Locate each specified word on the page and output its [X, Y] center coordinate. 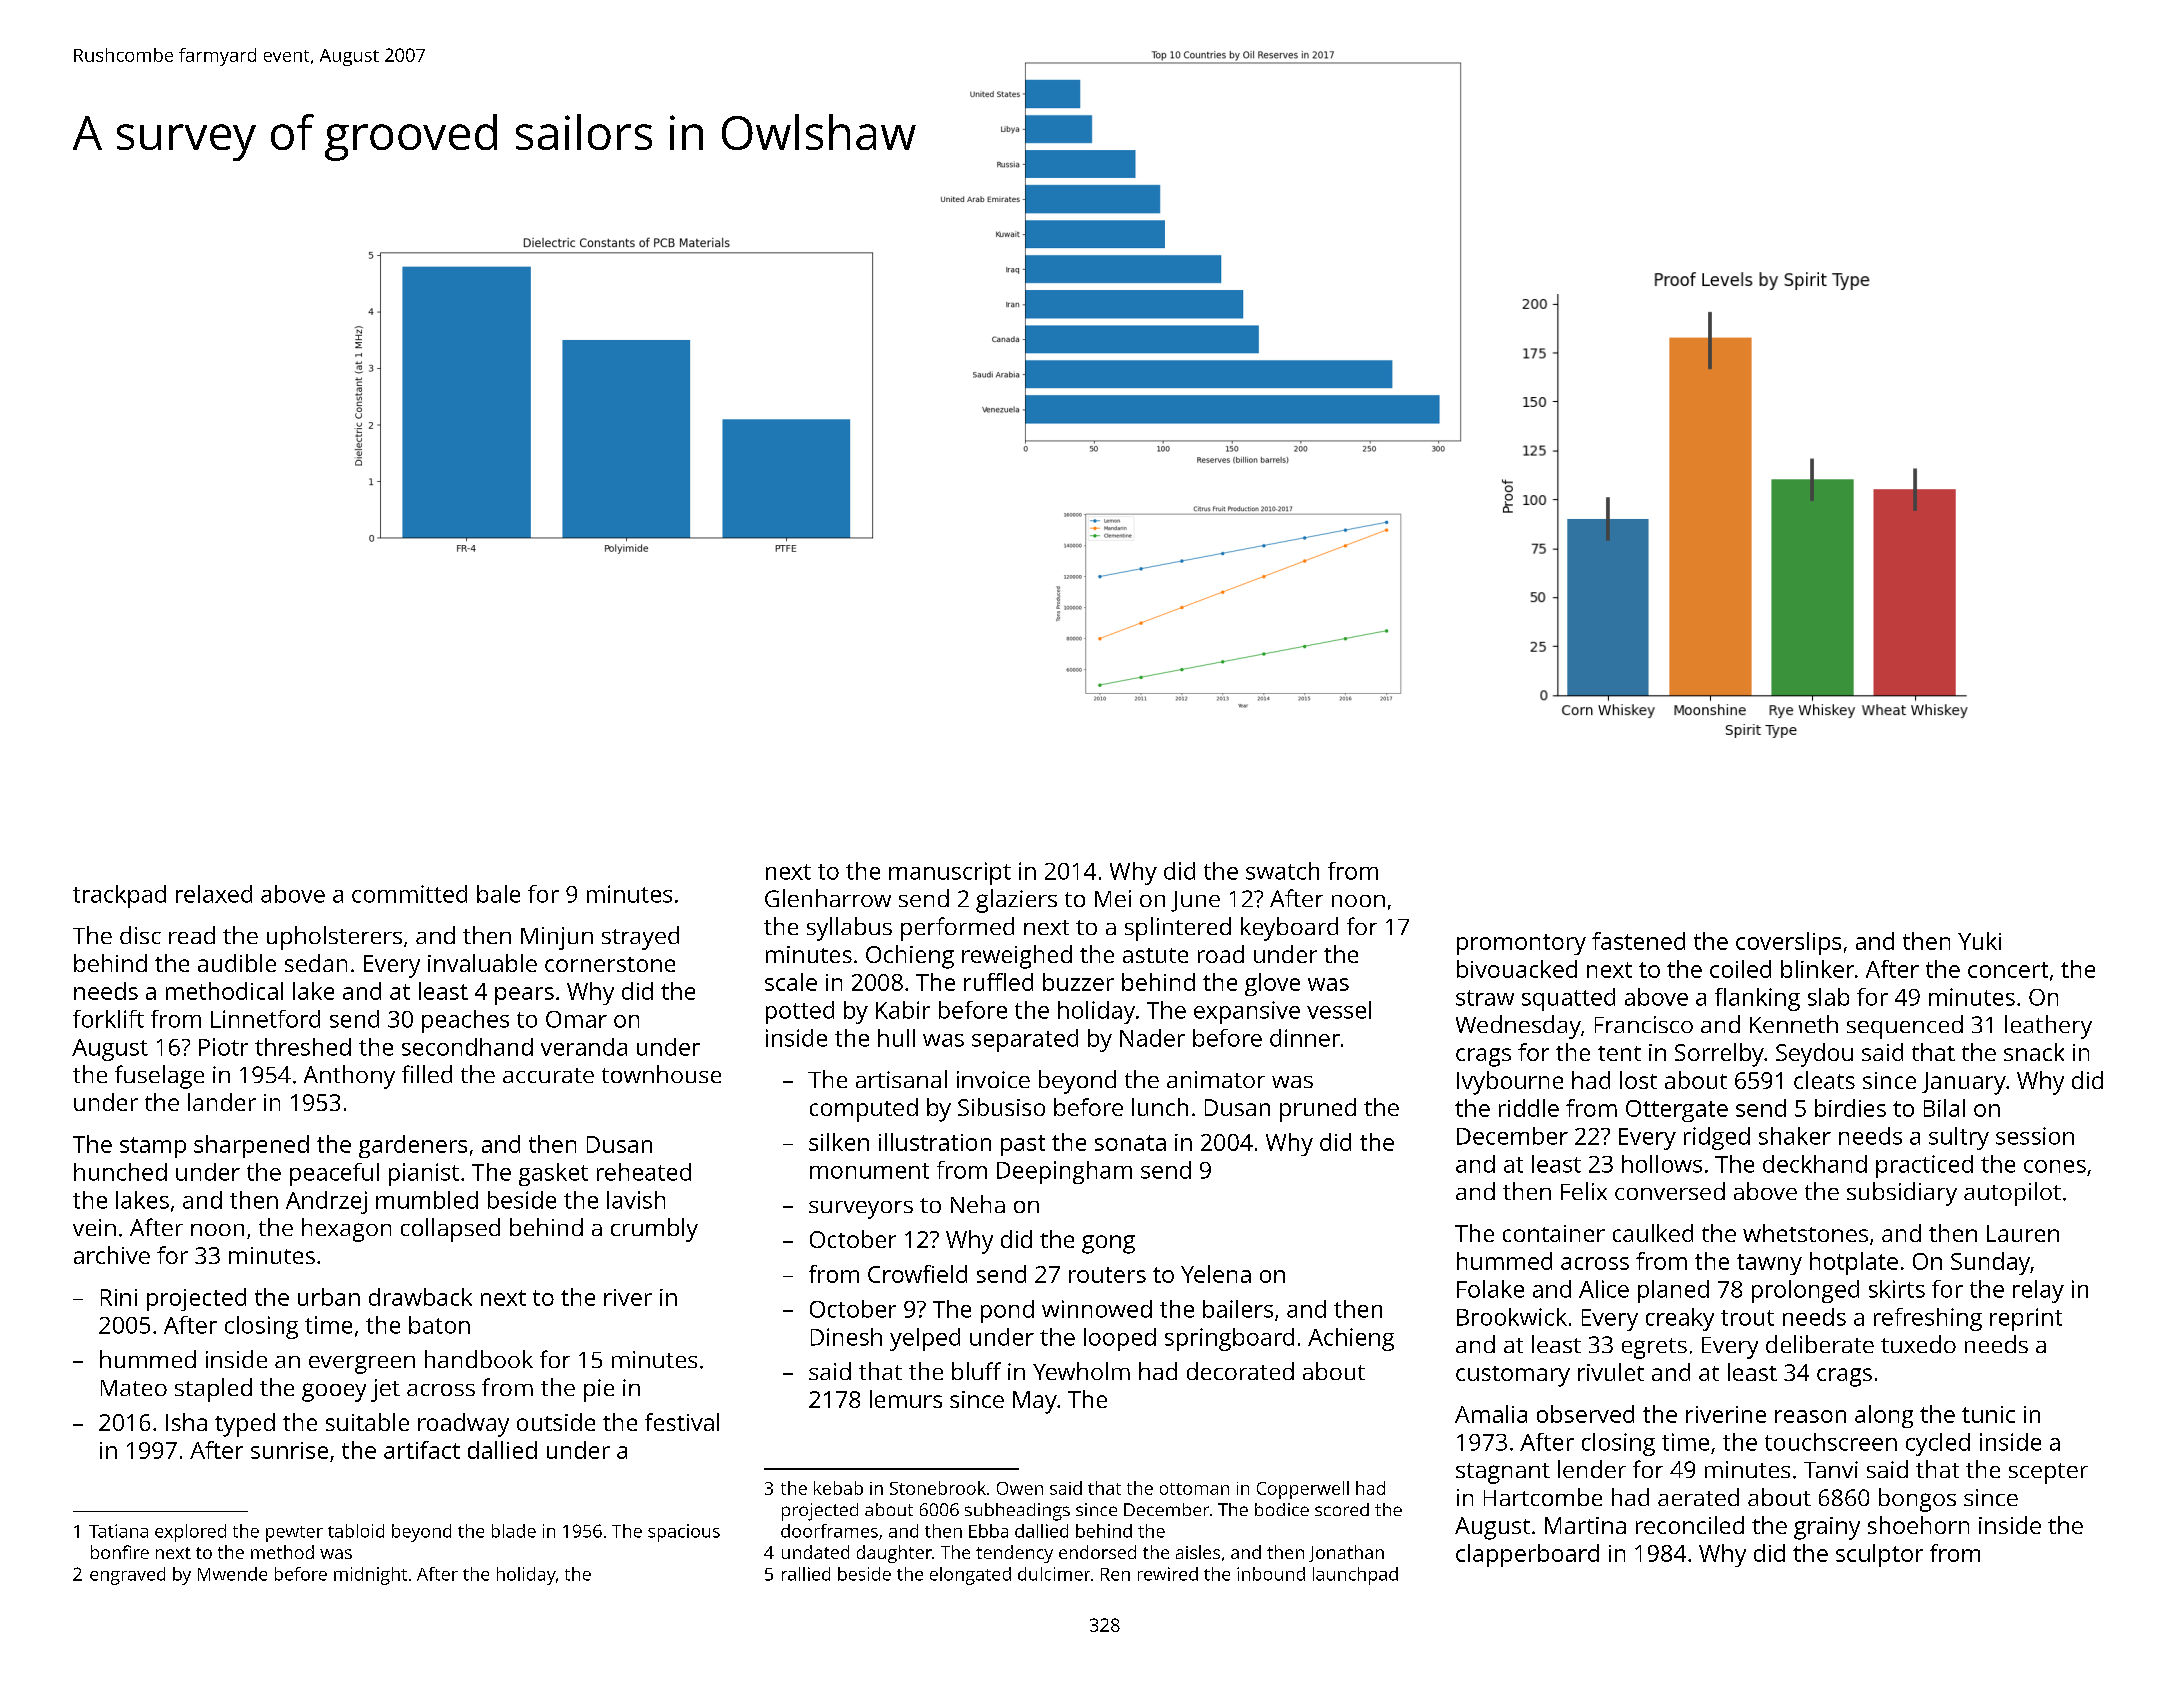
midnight [370, 1576]
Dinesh [846, 1337]
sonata [1130, 1143]
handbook [479, 1359]
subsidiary [1902, 1194]
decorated [1240, 1371]
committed [409, 894]
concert [2008, 970]
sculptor [1879, 1555]
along [1884, 1416]
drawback [420, 1297]
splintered [1178, 929]
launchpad [1355, 1576]
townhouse [661, 1074]
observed [1585, 1414]
